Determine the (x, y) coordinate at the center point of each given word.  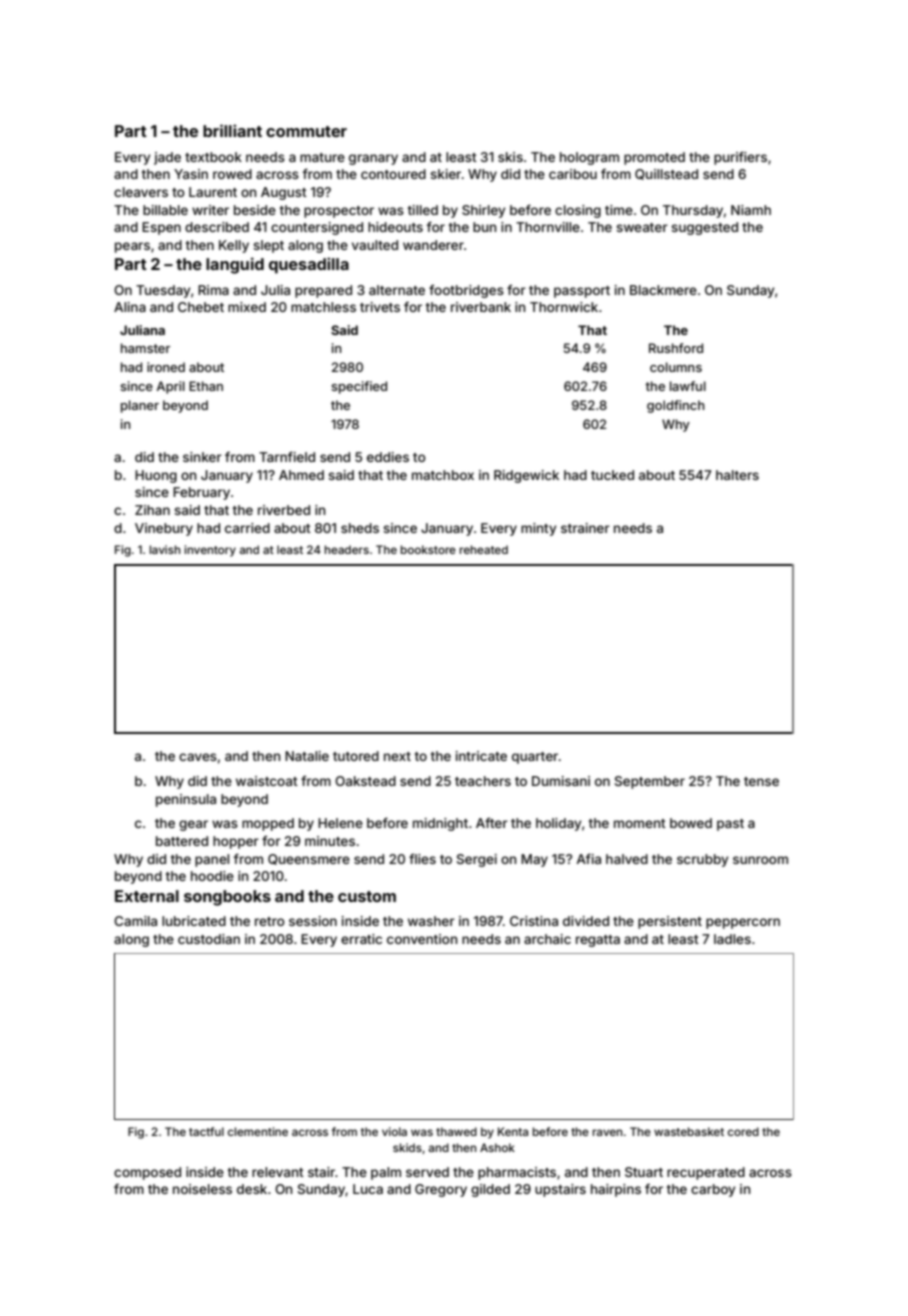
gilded (490, 1190)
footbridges (466, 291)
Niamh (751, 210)
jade (167, 158)
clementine (258, 1131)
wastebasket (689, 1131)
